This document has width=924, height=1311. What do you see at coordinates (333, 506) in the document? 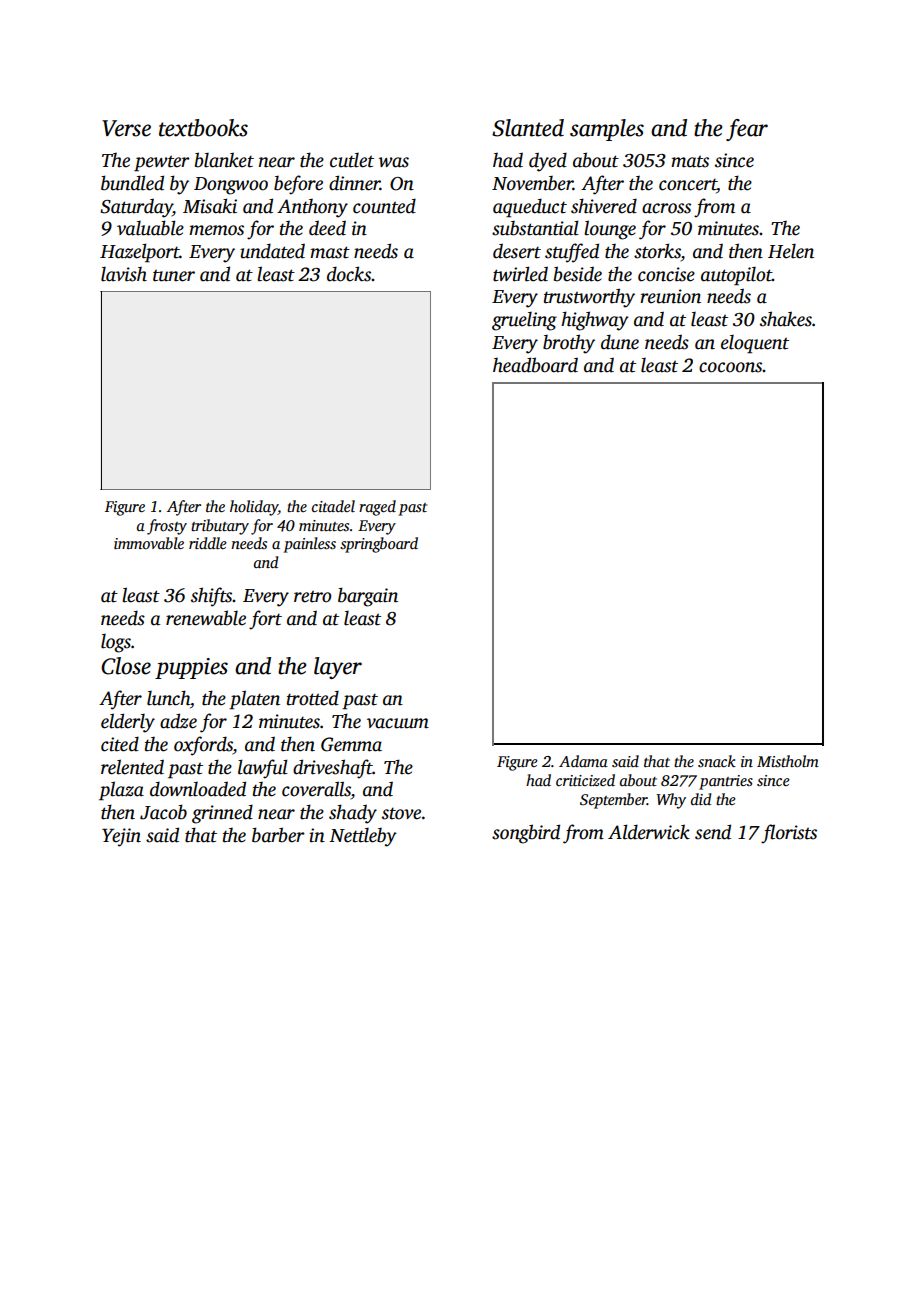
I see `citadel` at bounding box center [333, 506].
